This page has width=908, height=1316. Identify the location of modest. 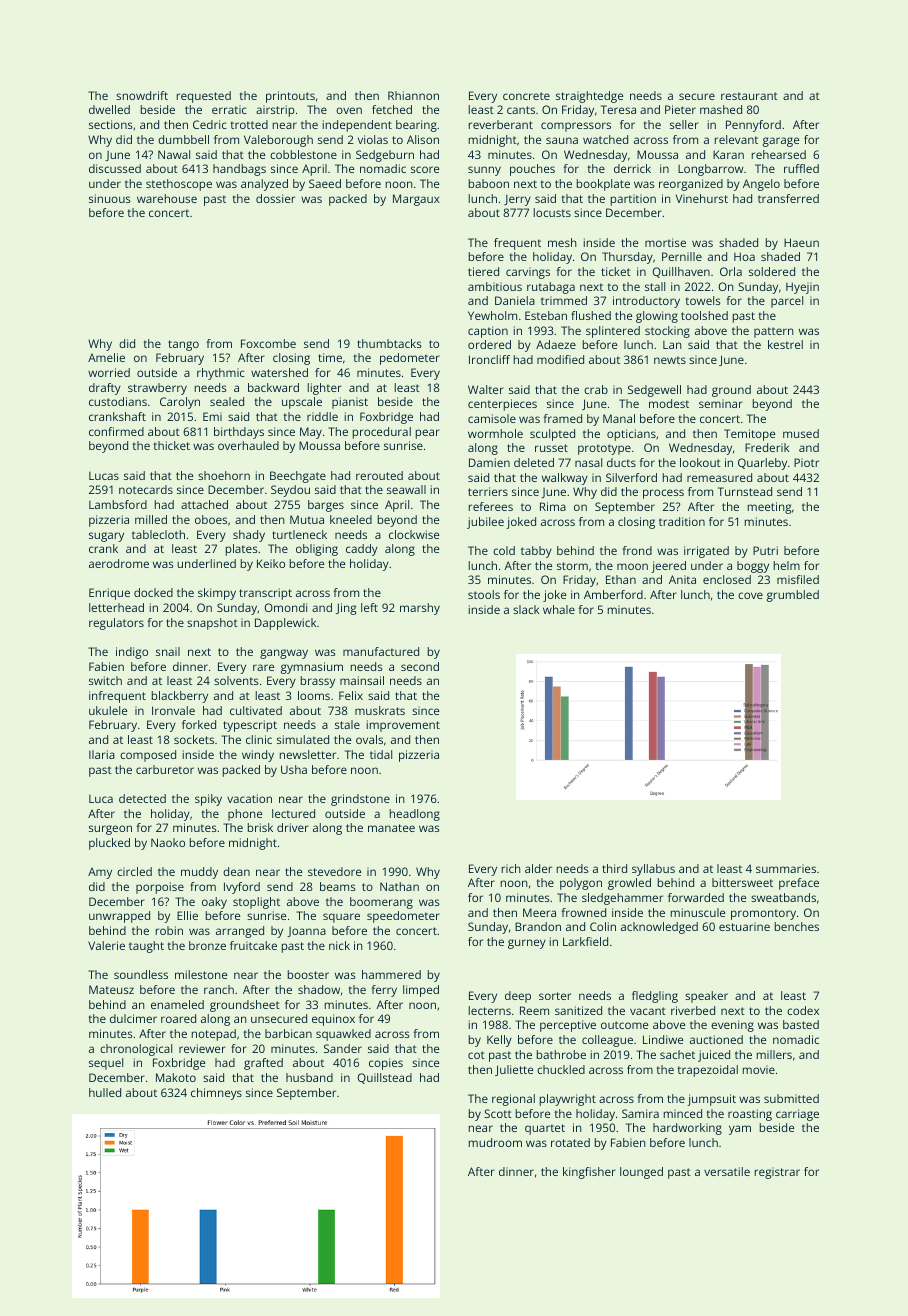
(669, 403).
